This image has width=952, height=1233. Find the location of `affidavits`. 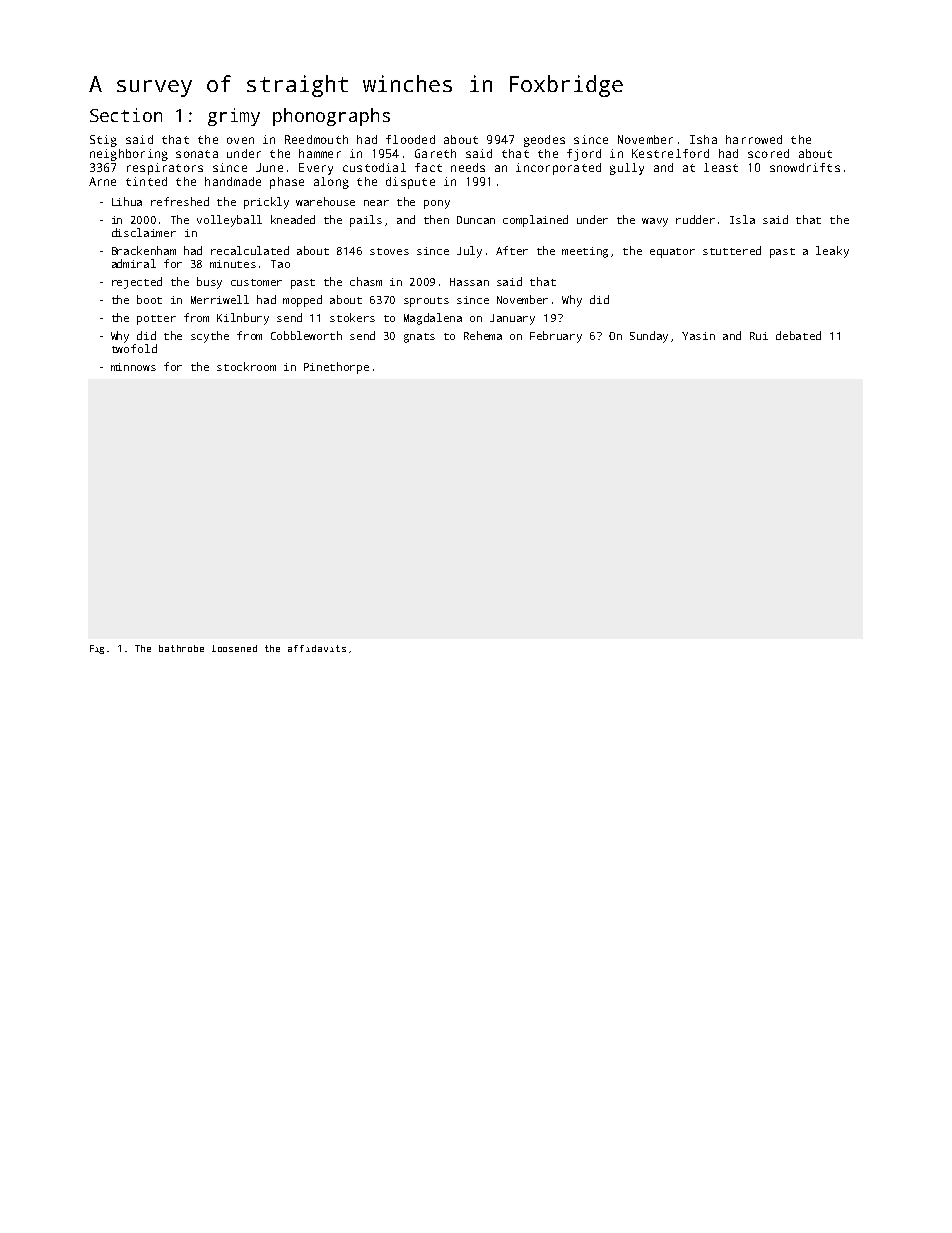

affidavits is located at coordinates (317, 648).
